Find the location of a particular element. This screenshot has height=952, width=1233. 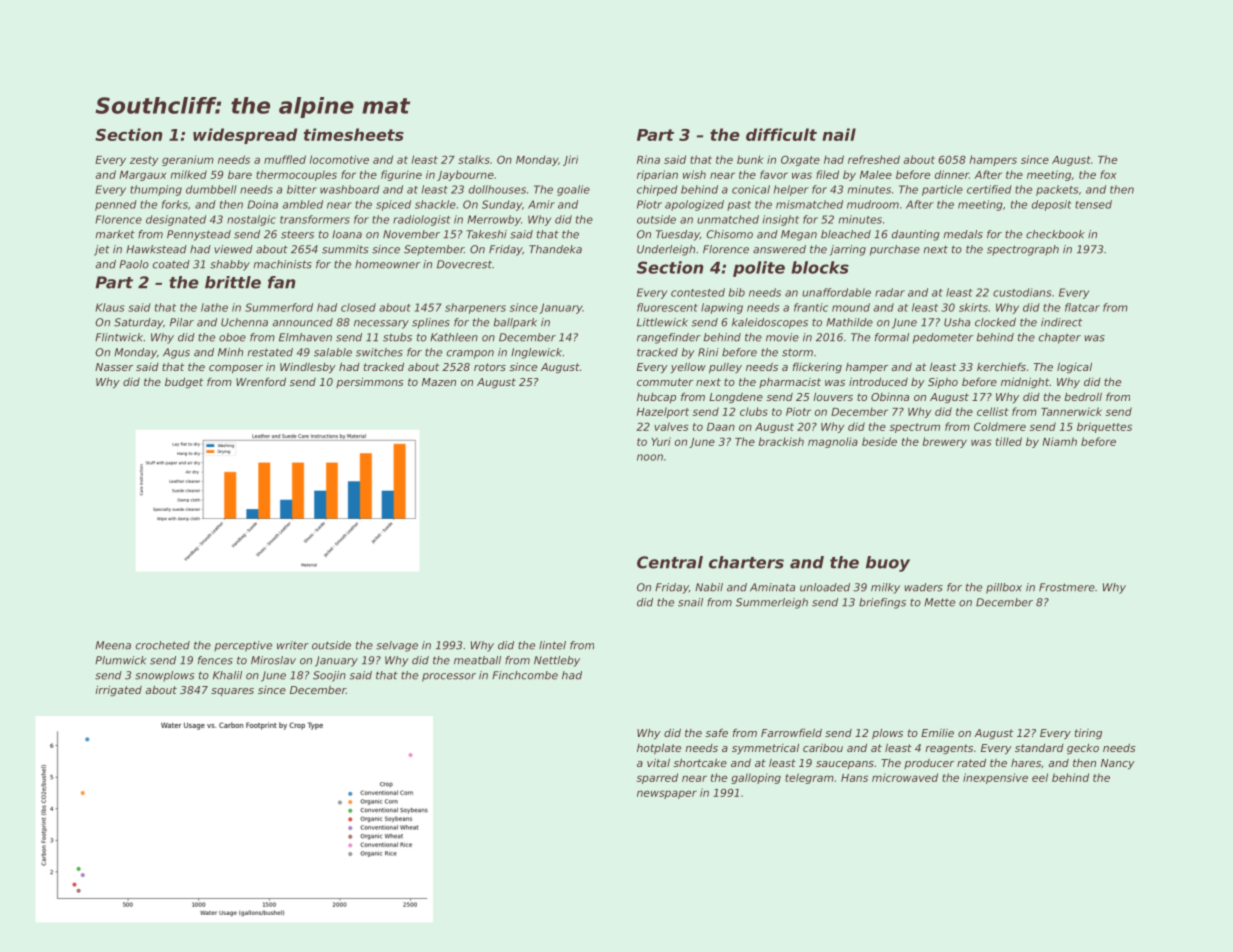

polite is located at coordinates (759, 269).
